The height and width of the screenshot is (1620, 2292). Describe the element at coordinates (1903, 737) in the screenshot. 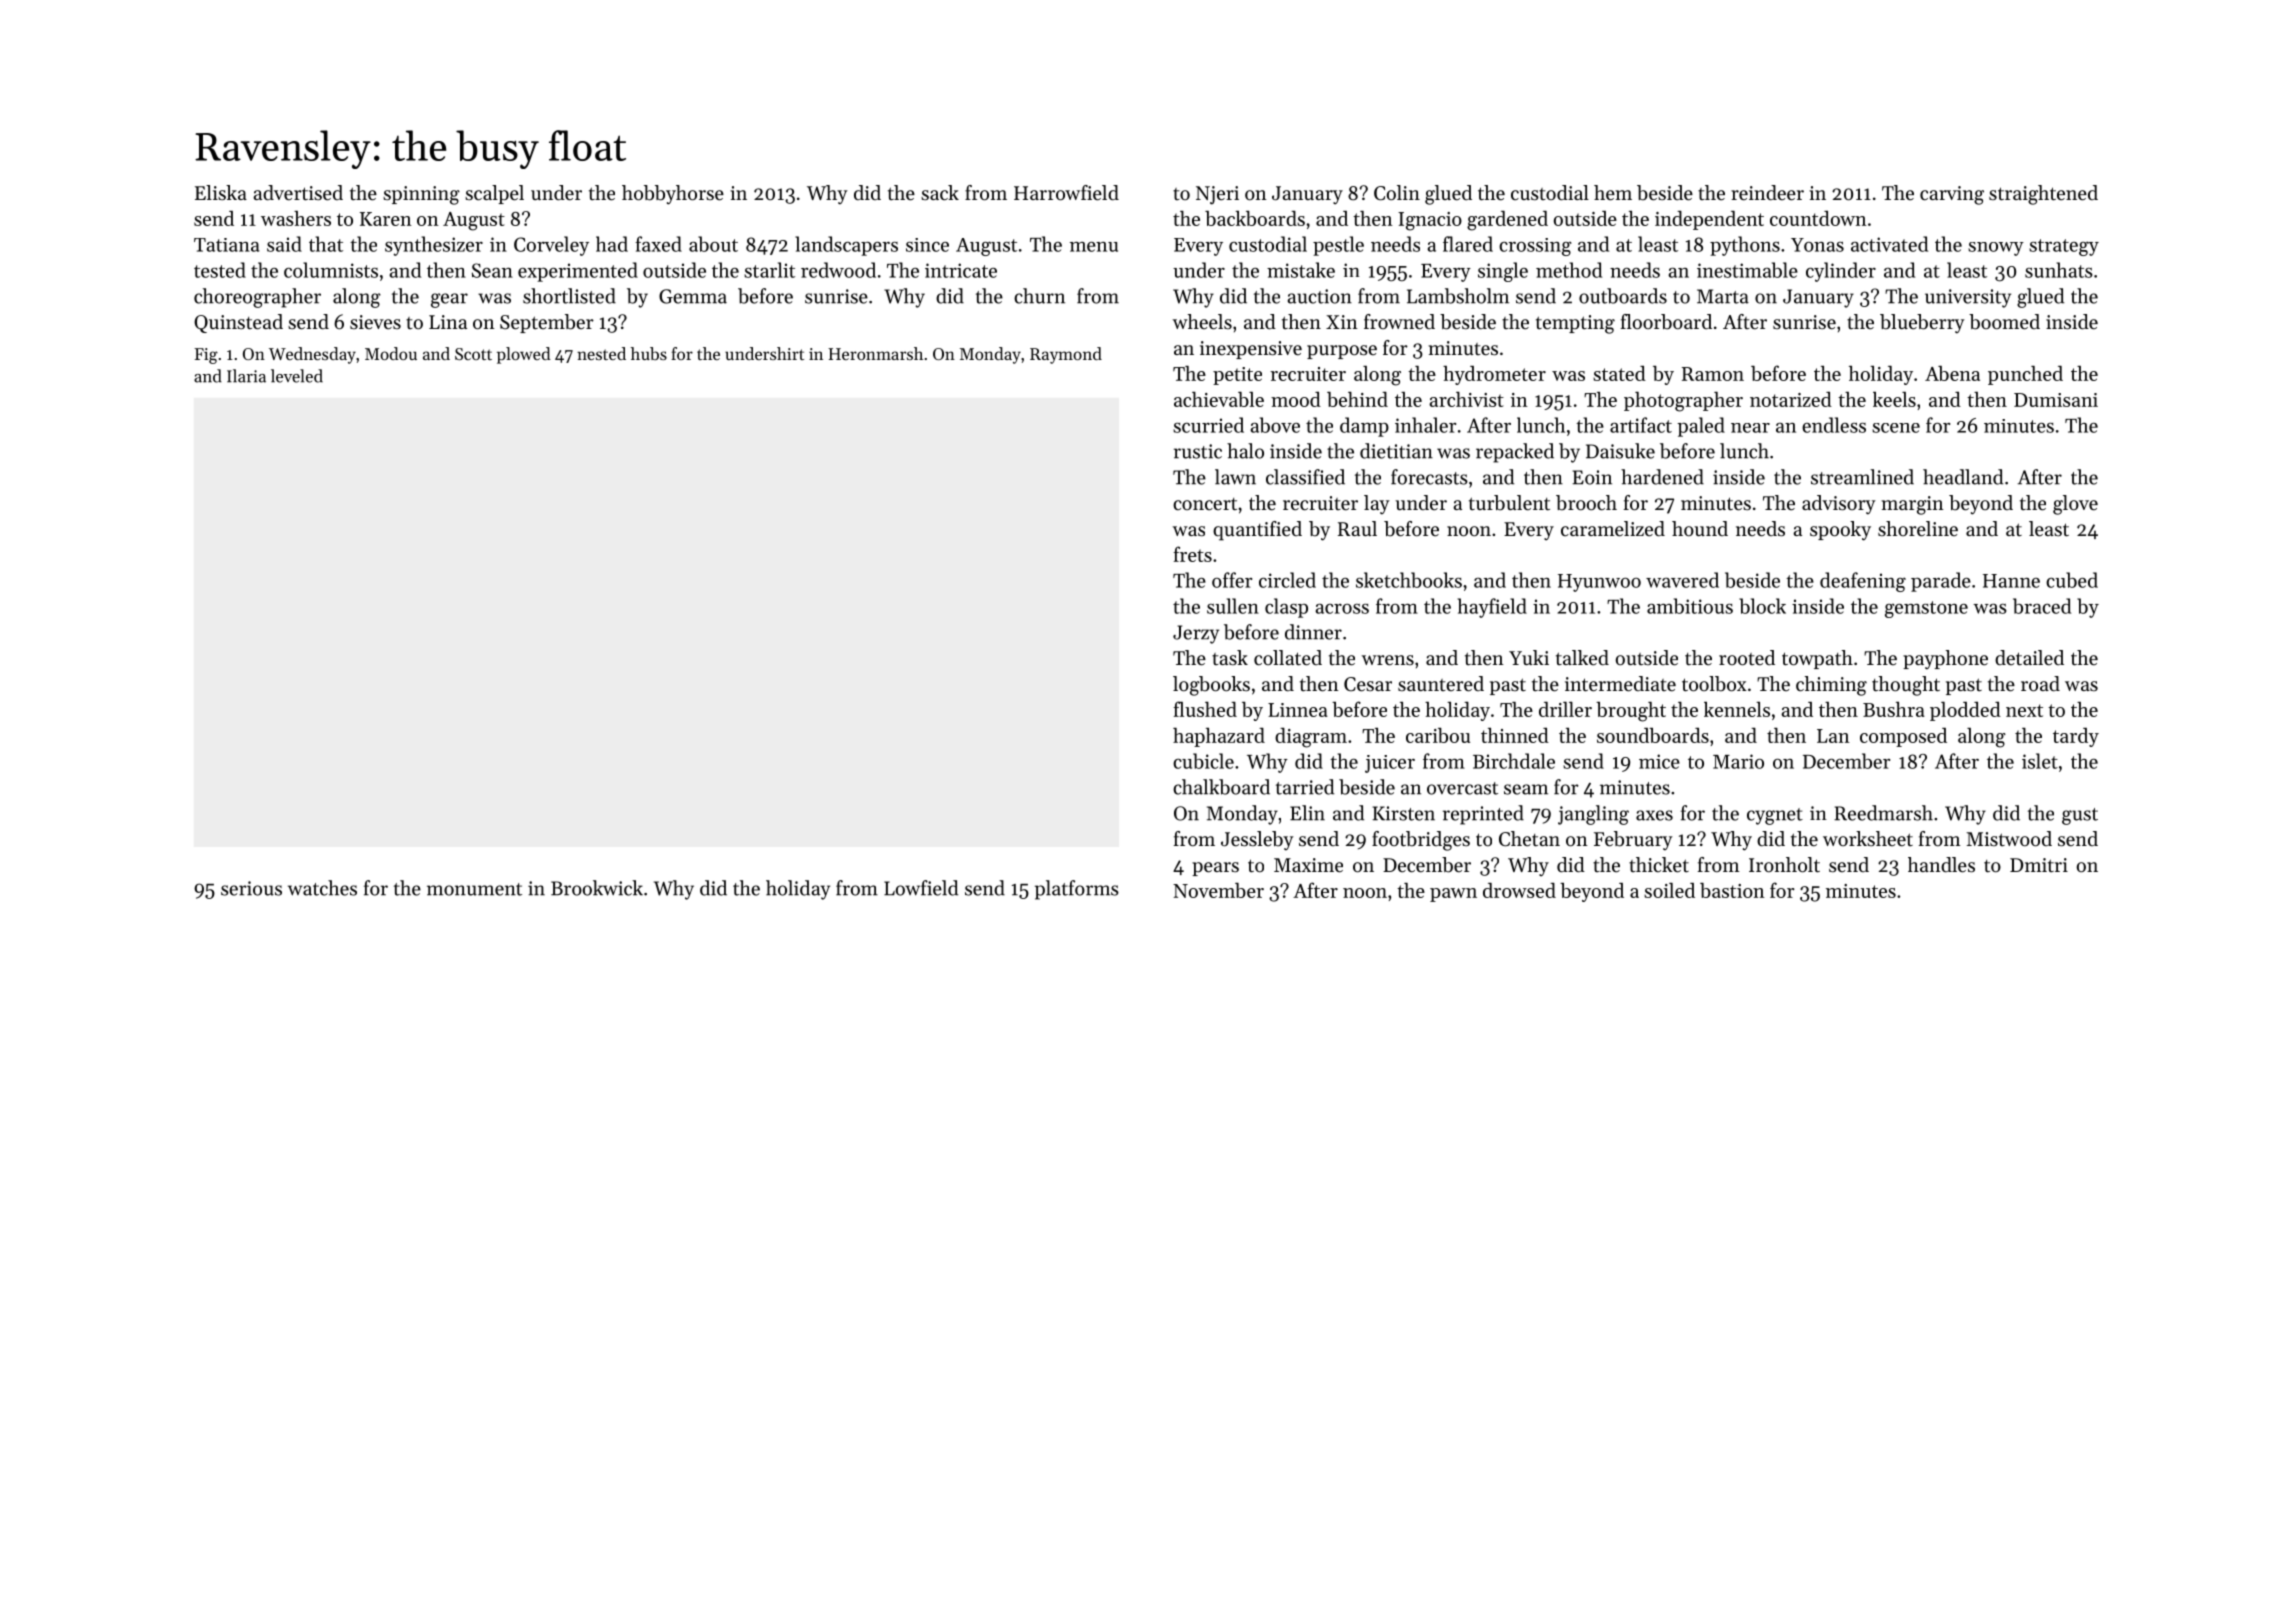

I see `composed` at that location.
